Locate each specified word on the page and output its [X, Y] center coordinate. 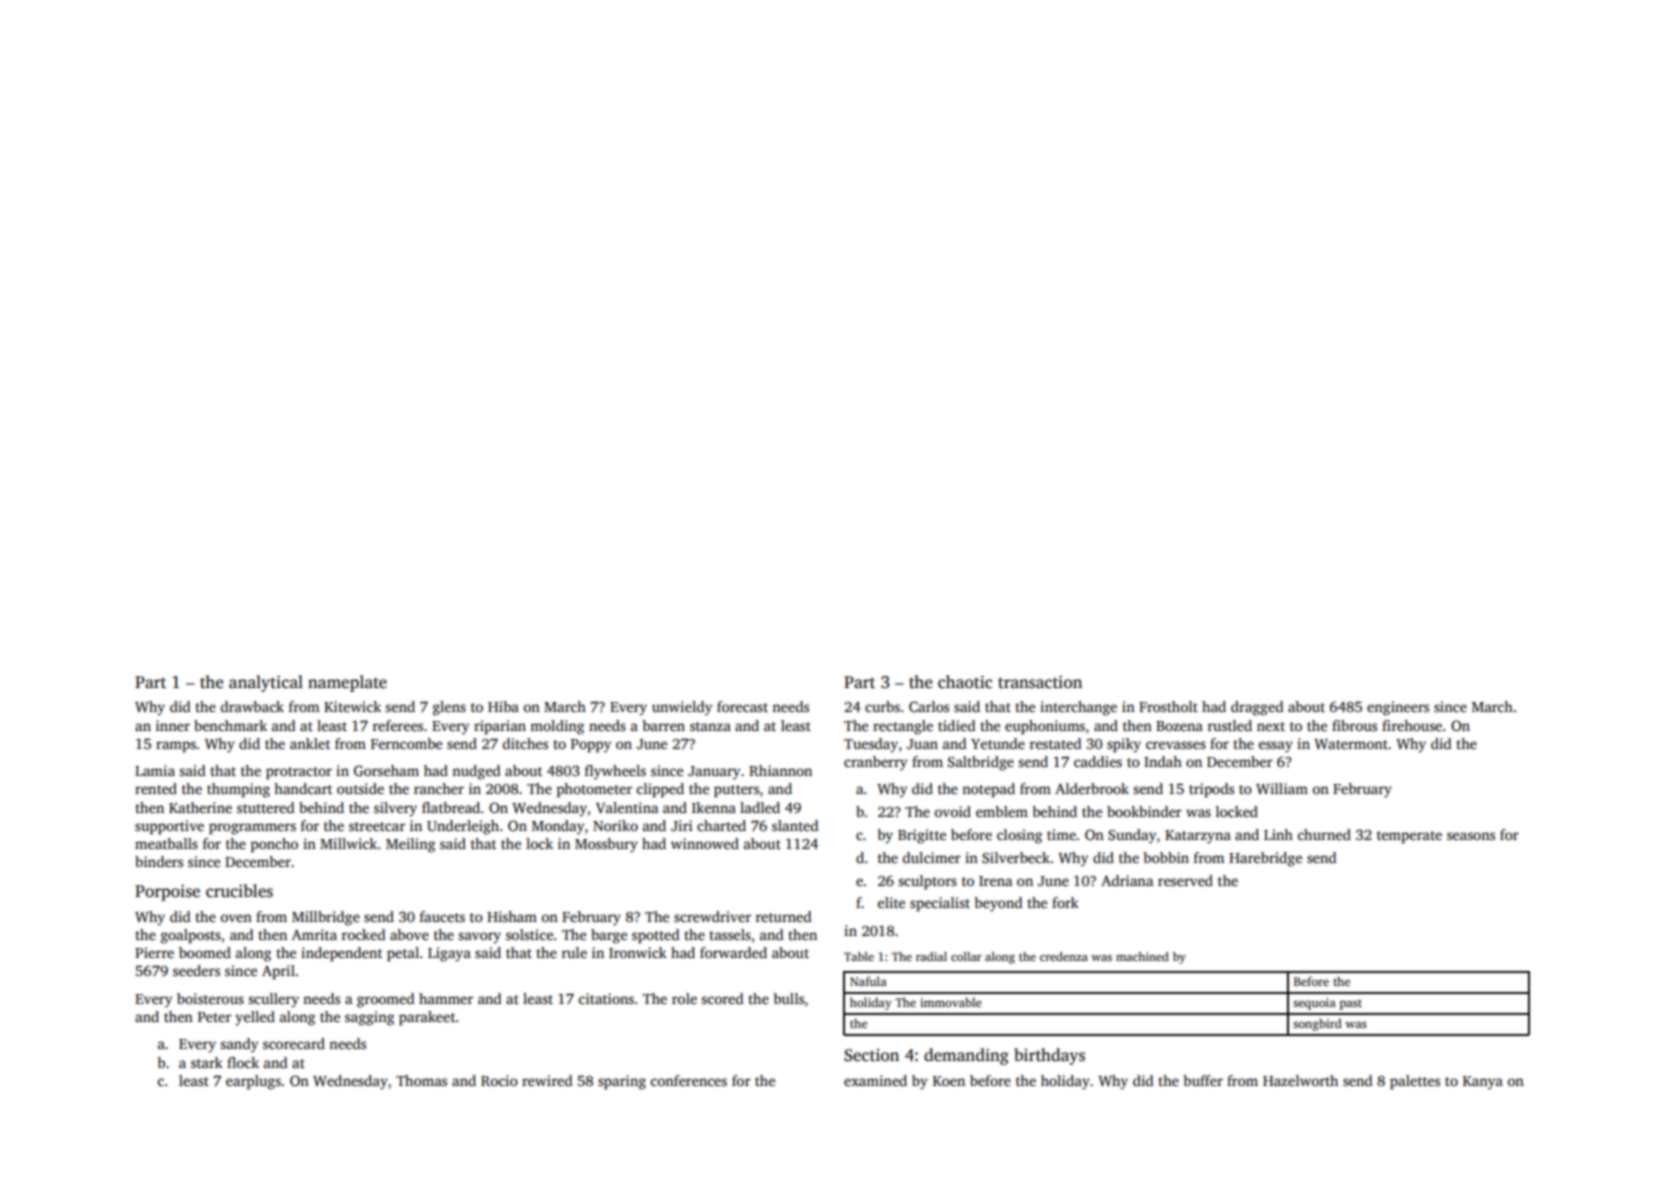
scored [722, 998]
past [1351, 1004]
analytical [266, 683]
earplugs [253, 1082]
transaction [1040, 682]
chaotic [965, 682]
